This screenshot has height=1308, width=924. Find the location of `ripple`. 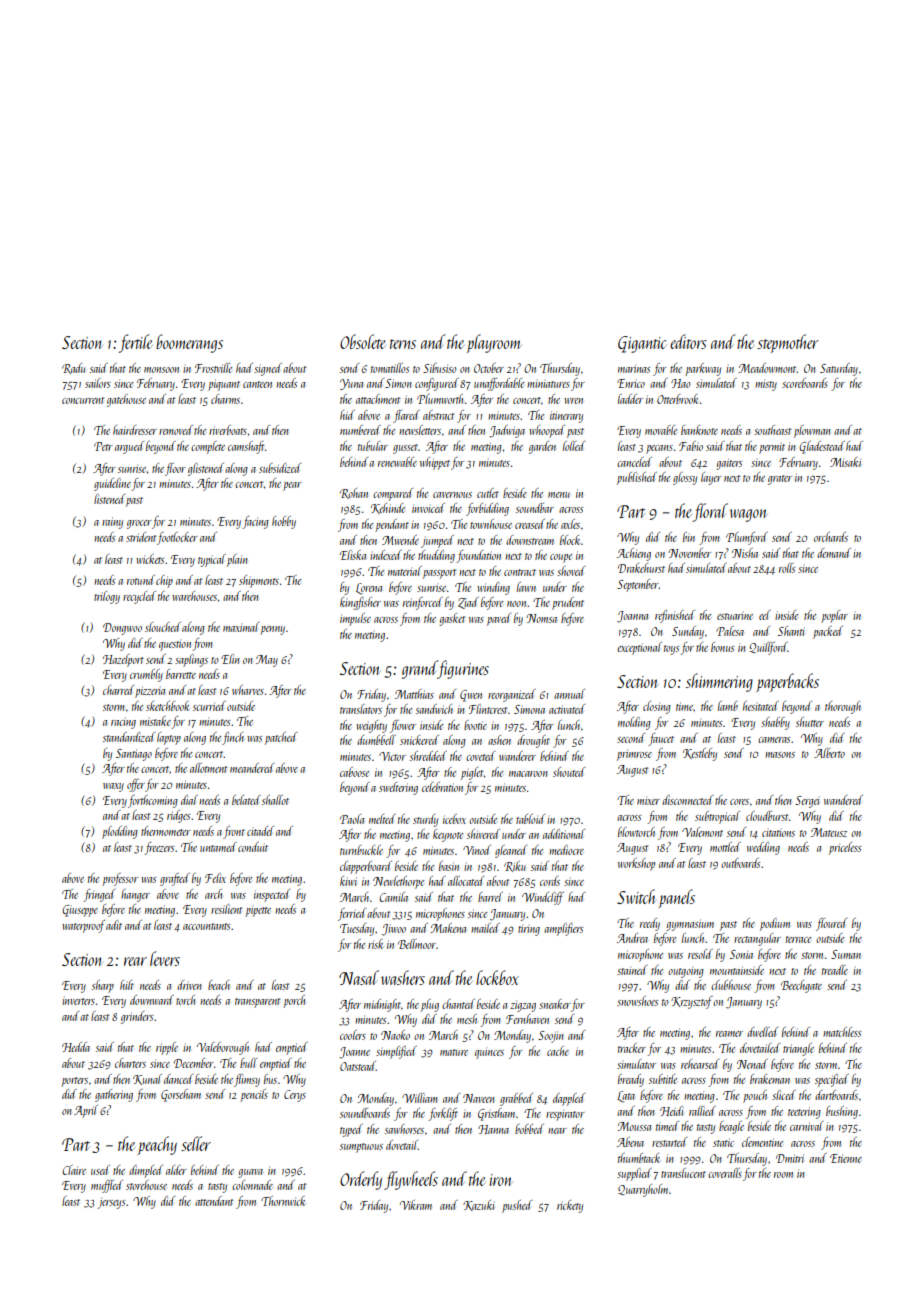

ripple is located at coordinates (167, 1048).
